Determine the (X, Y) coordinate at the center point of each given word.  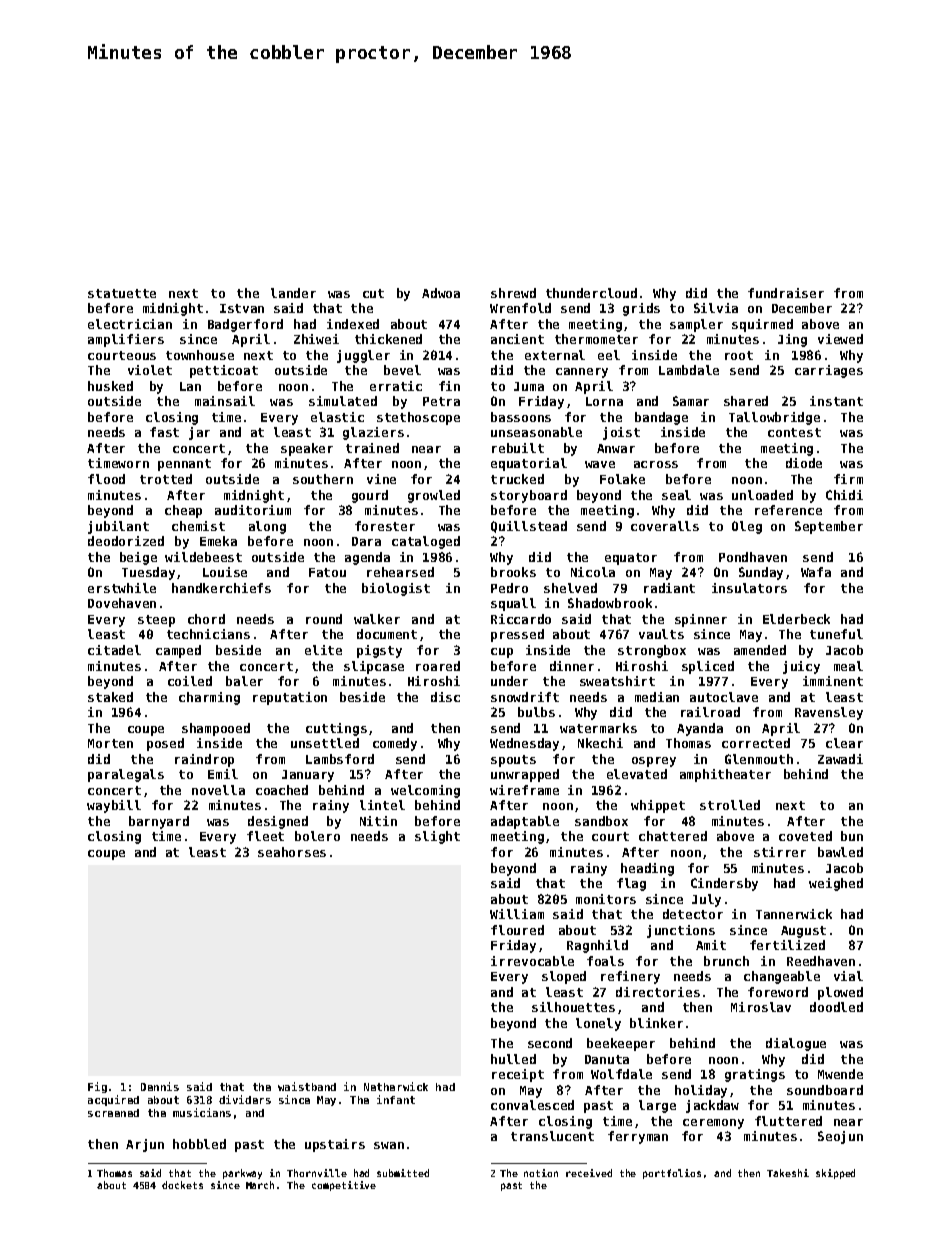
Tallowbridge (774, 418)
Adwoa (441, 293)
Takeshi (788, 1173)
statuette (122, 293)
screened (113, 1113)
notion (541, 1173)
